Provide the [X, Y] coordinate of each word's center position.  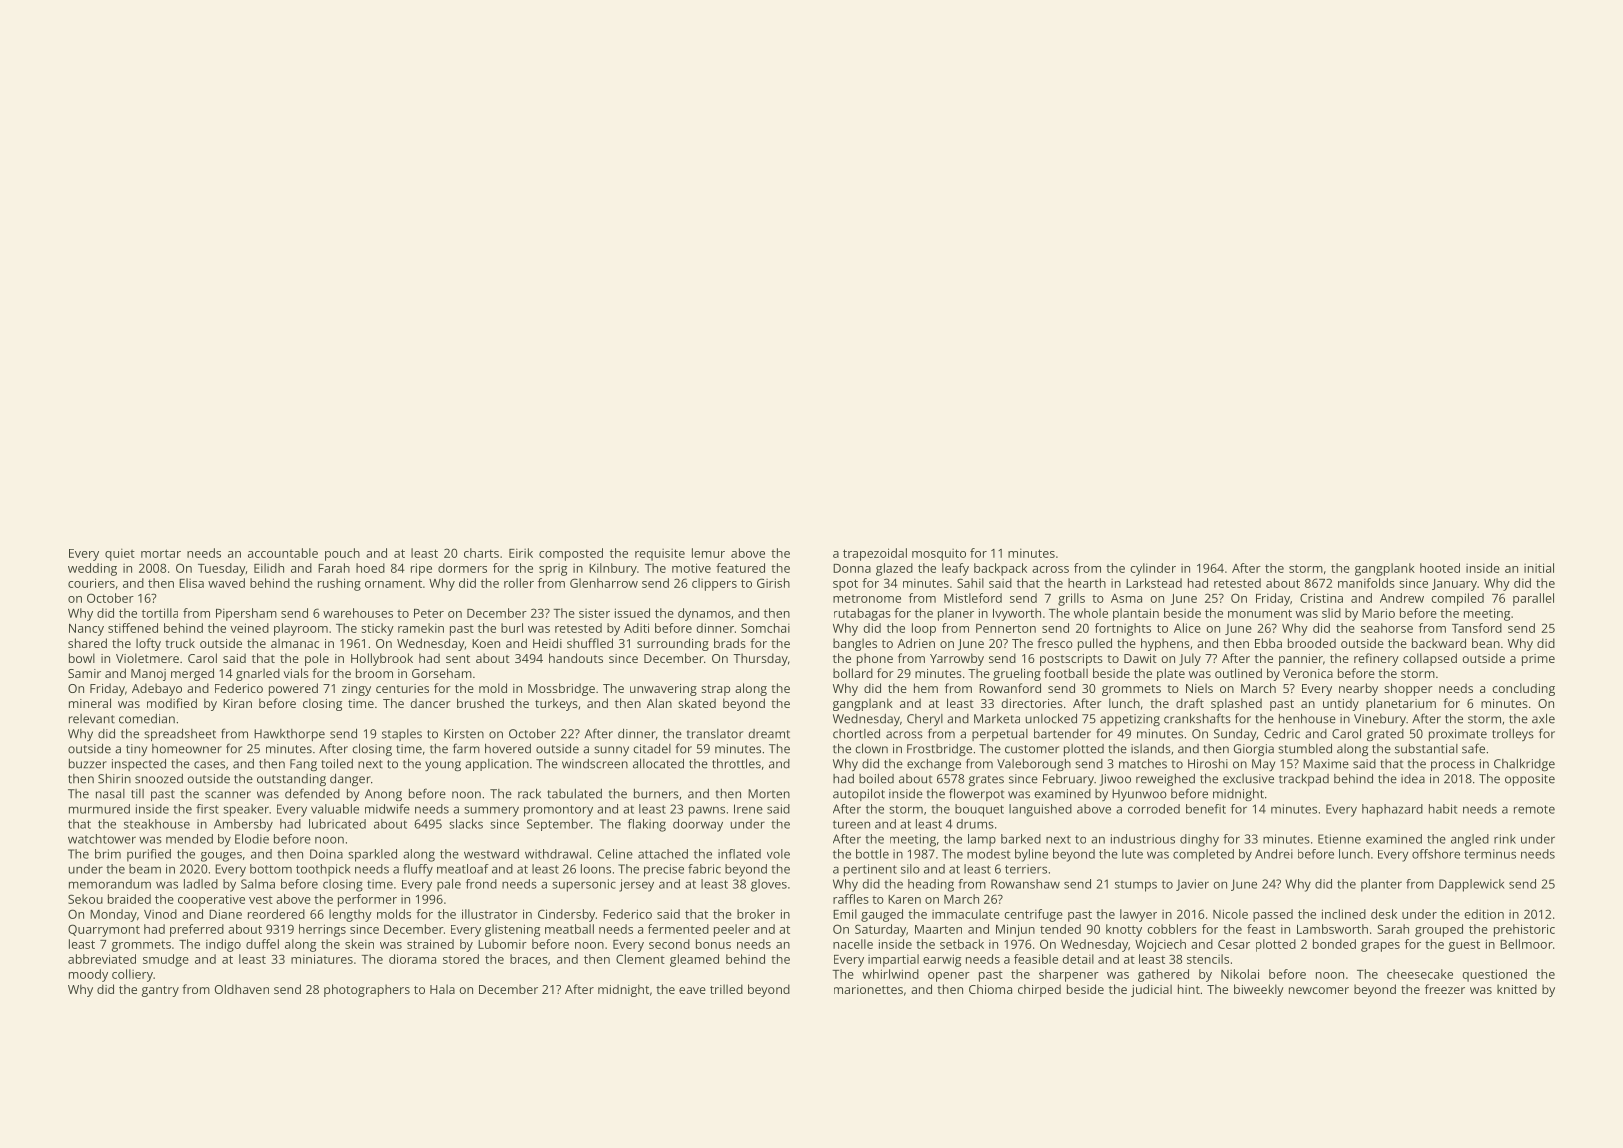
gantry [160, 991]
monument [1260, 613]
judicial [1151, 990]
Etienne [1339, 839]
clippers [714, 584]
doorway [698, 825]
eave [692, 990]
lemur [708, 553]
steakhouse [157, 824]
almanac [295, 643]
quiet [120, 554]
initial [1539, 568]
